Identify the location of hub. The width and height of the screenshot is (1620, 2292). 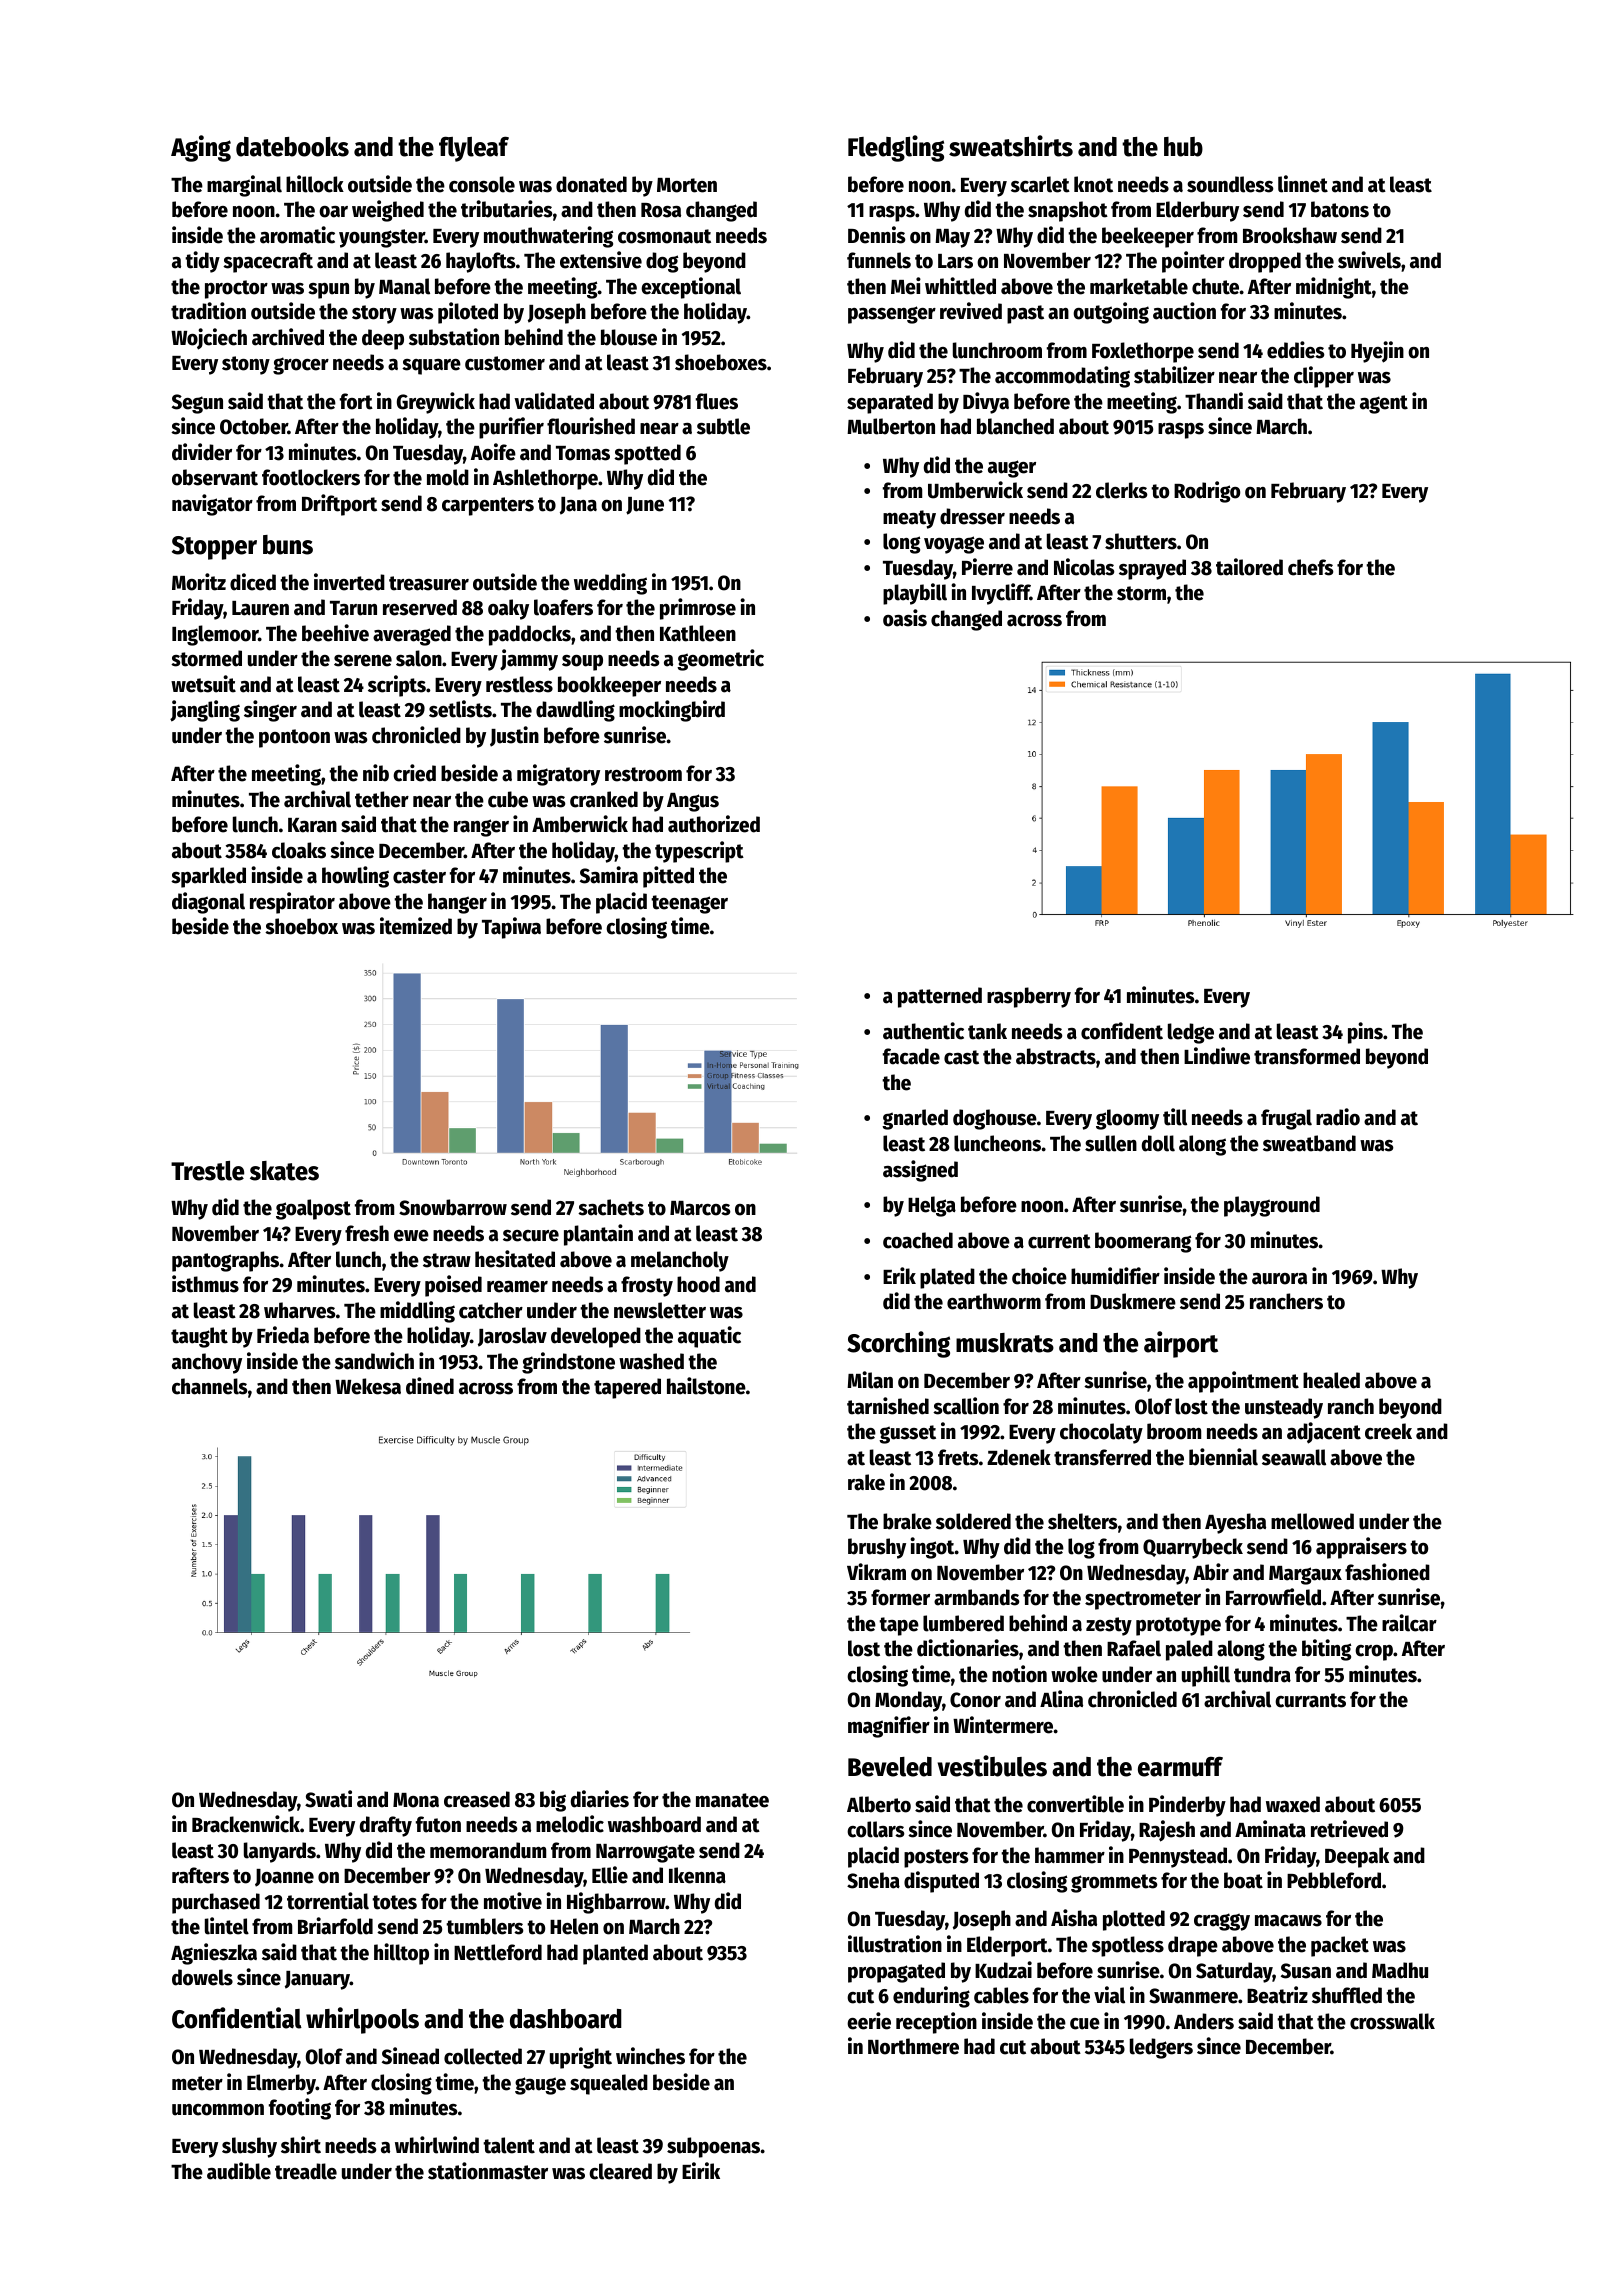
(1183, 147).
